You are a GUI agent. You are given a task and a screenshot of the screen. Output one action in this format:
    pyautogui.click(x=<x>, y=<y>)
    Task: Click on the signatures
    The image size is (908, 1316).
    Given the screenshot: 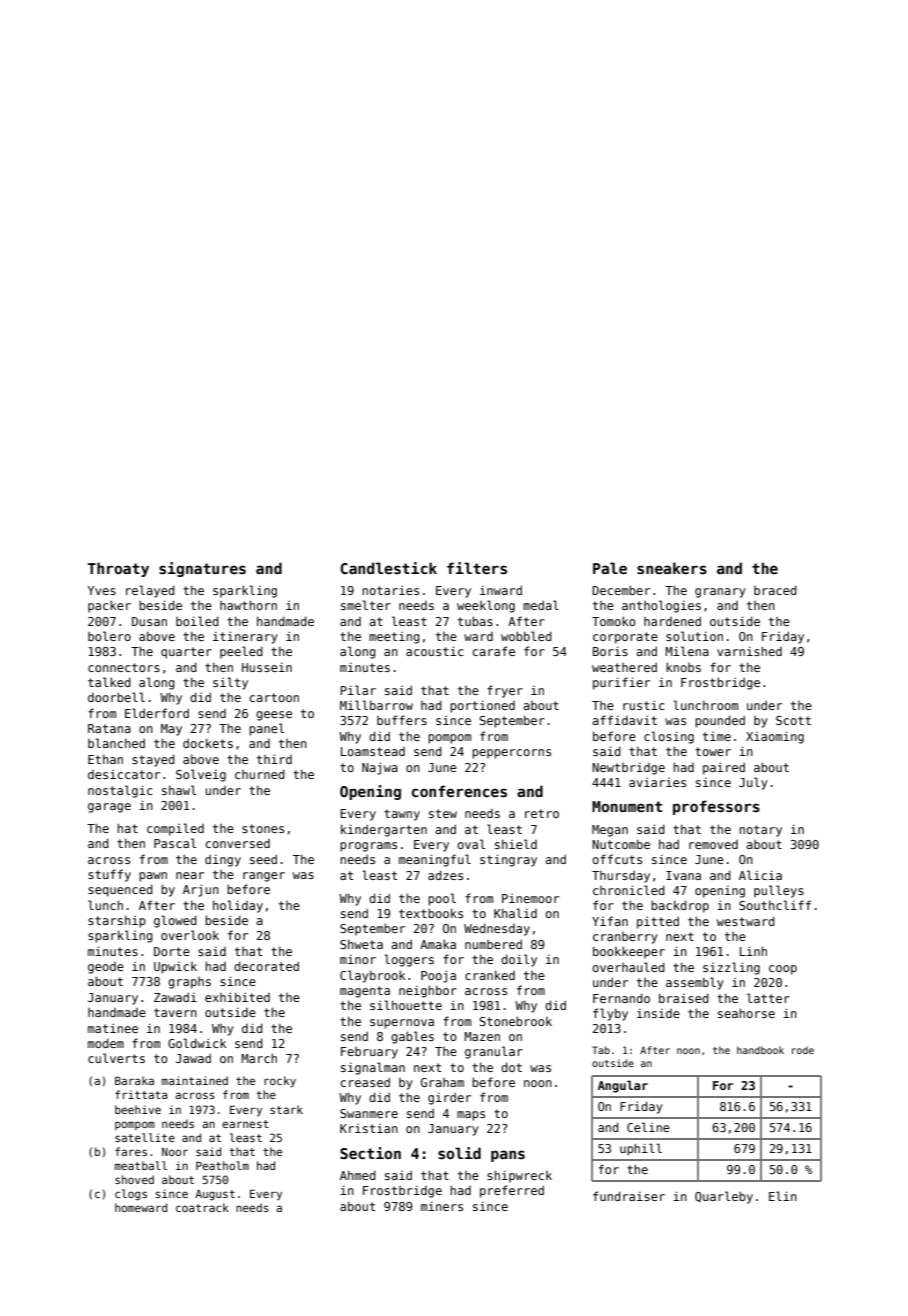 What is the action you would take?
    pyautogui.click(x=202, y=569)
